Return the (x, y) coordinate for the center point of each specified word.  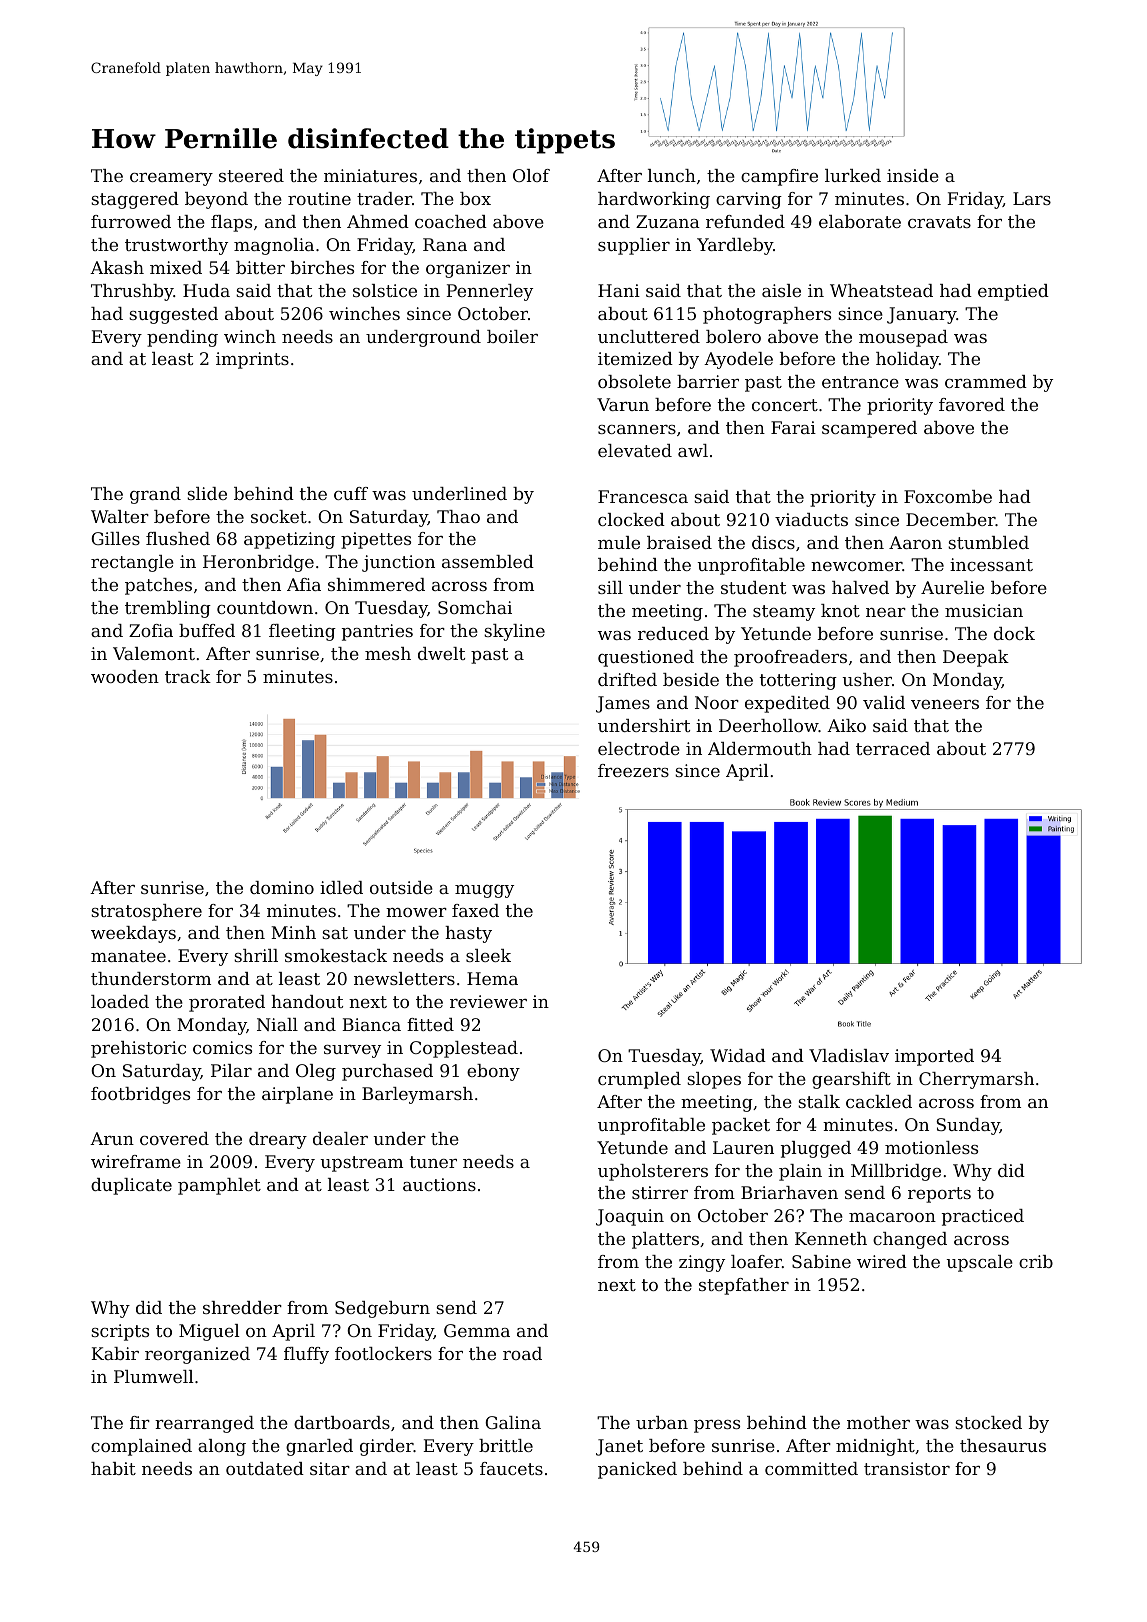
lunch (672, 175)
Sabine (821, 1261)
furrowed (131, 221)
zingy (702, 1263)
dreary (278, 1140)
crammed (986, 381)
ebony (493, 1072)
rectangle (132, 563)
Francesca (643, 496)
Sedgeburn (382, 1309)
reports (939, 1195)
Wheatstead (881, 290)
